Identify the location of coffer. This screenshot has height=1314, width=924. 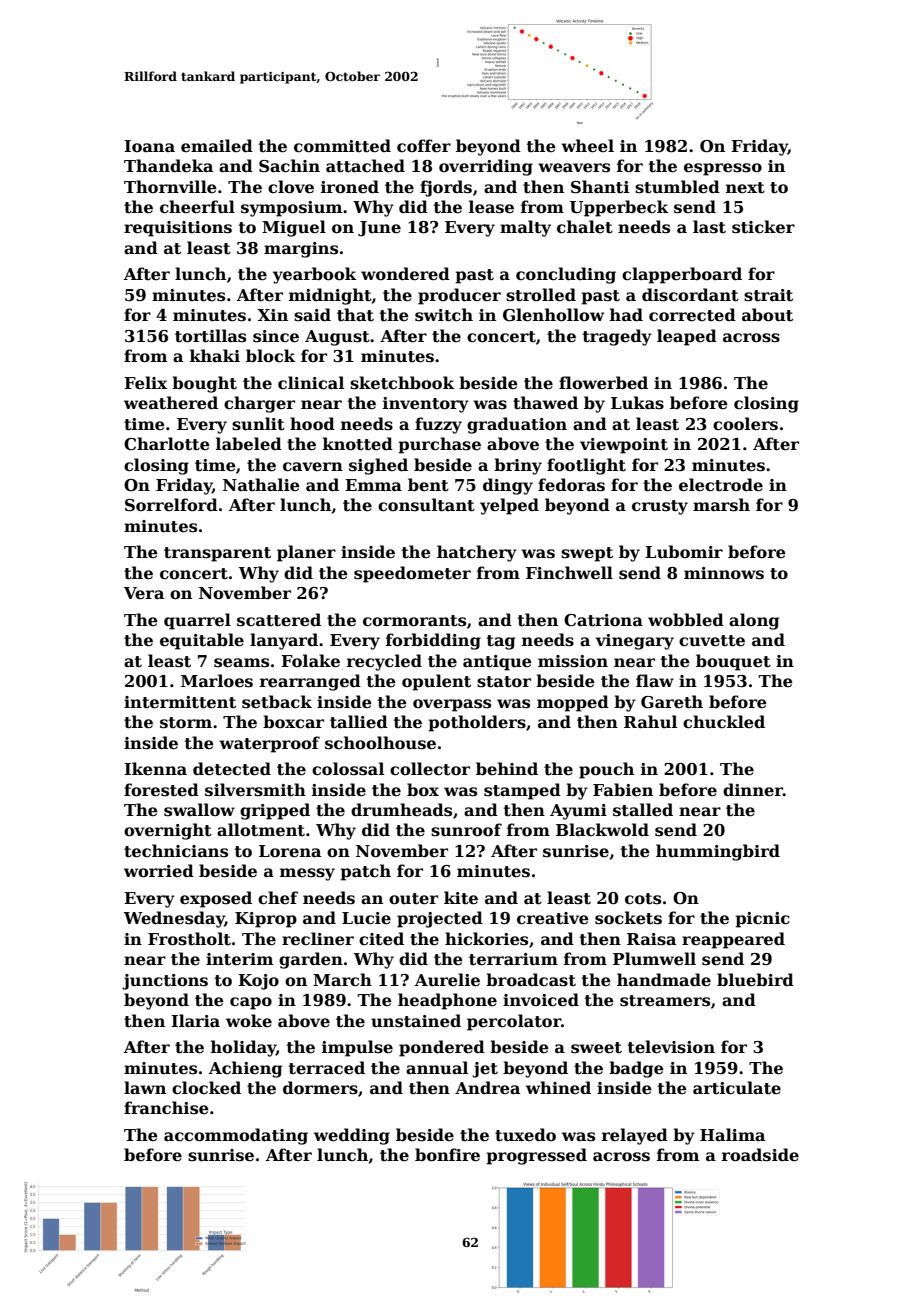
(424, 146).
